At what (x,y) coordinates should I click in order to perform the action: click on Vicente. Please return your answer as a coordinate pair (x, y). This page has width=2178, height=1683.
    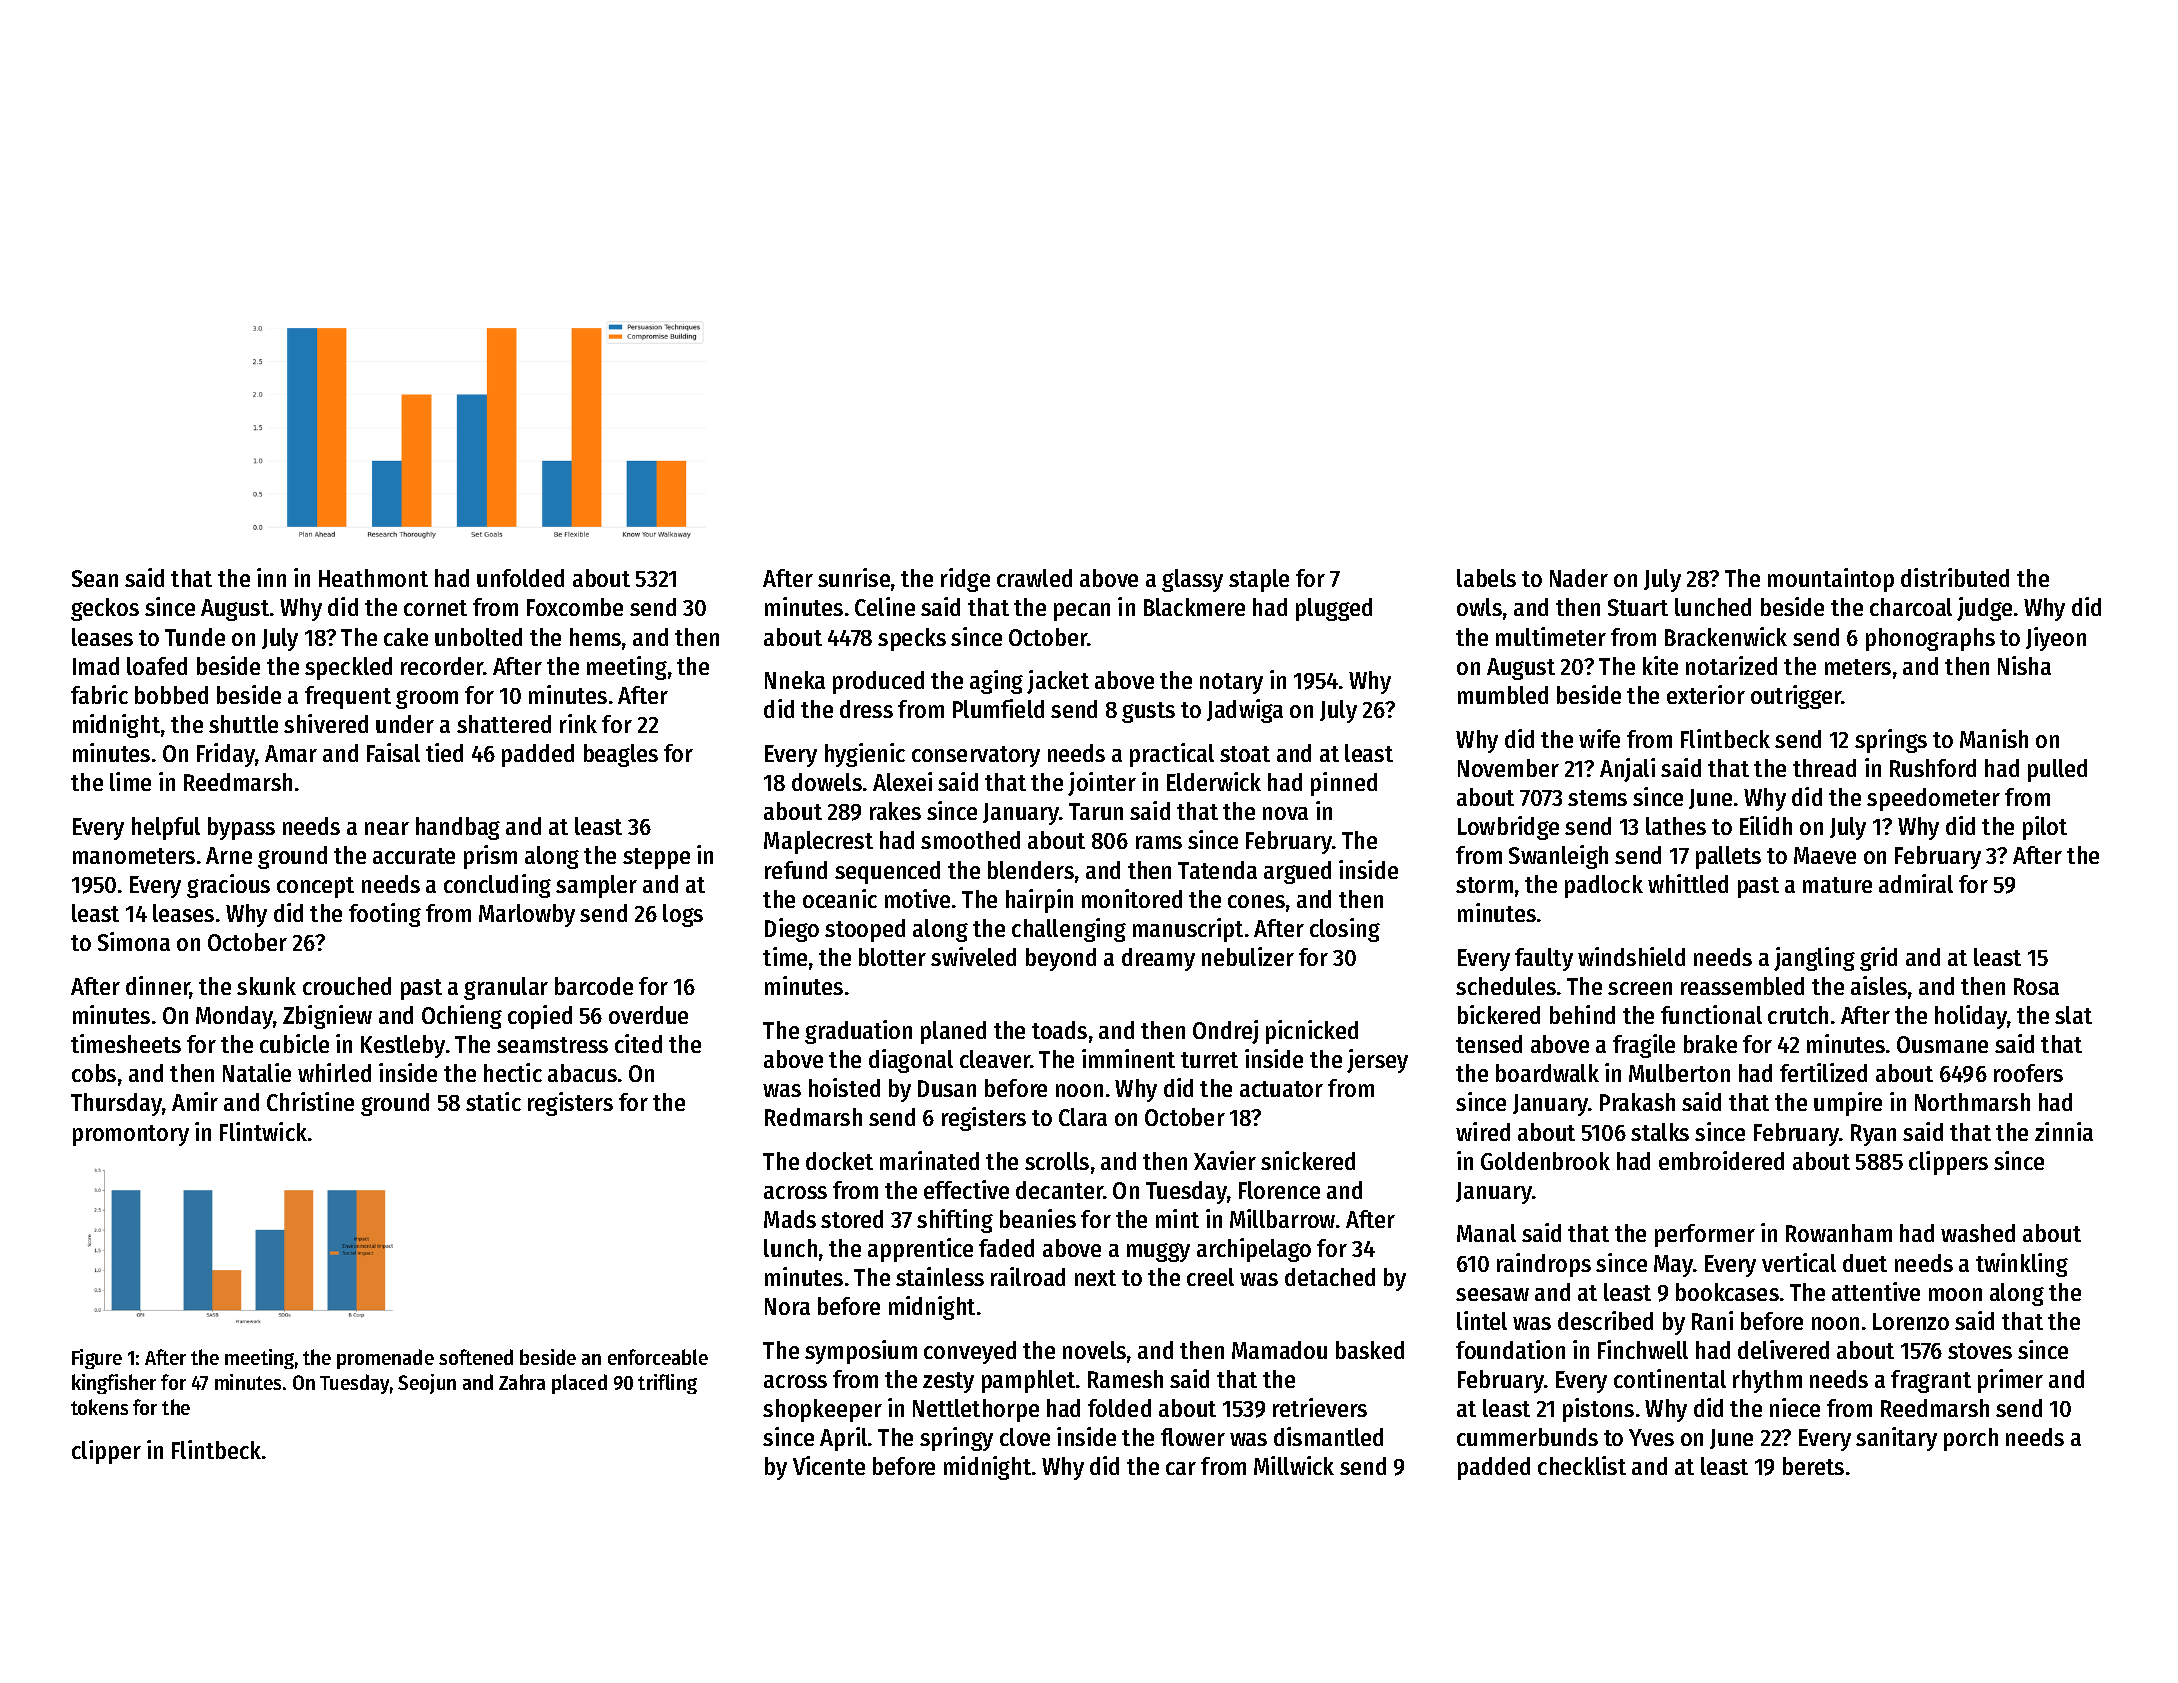
    Looking at the image, I should click on (829, 1465).
